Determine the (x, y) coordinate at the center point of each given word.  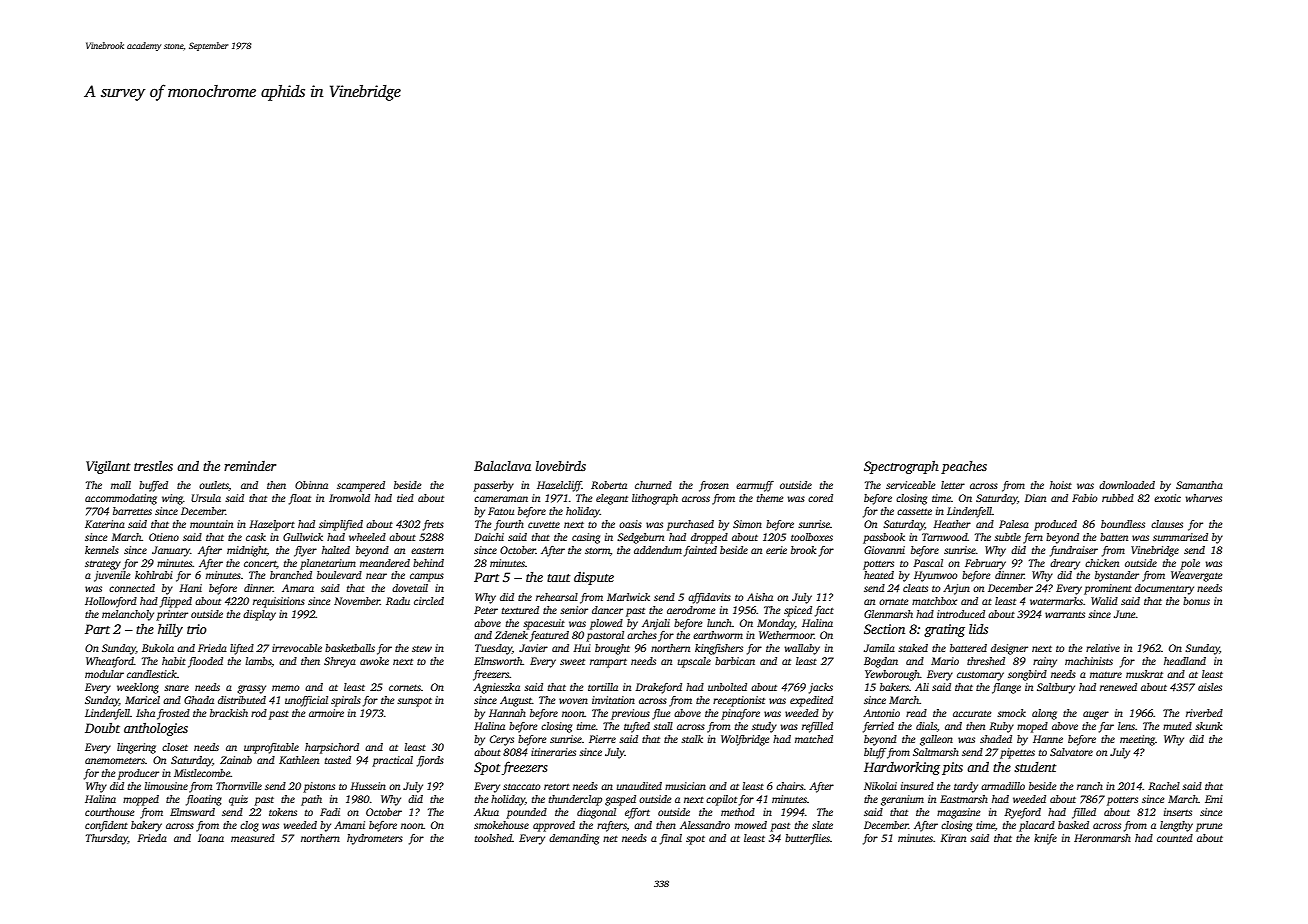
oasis (630, 524)
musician (685, 786)
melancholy (128, 615)
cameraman (501, 499)
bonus (1196, 601)
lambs (258, 662)
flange (1006, 688)
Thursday (107, 839)
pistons (319, 787)
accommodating (121, 499)
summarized (1180, 537)
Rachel (1164, 786)
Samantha (1199, 485)
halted (336, 550)
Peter (486, 610)
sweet (572, 662)
